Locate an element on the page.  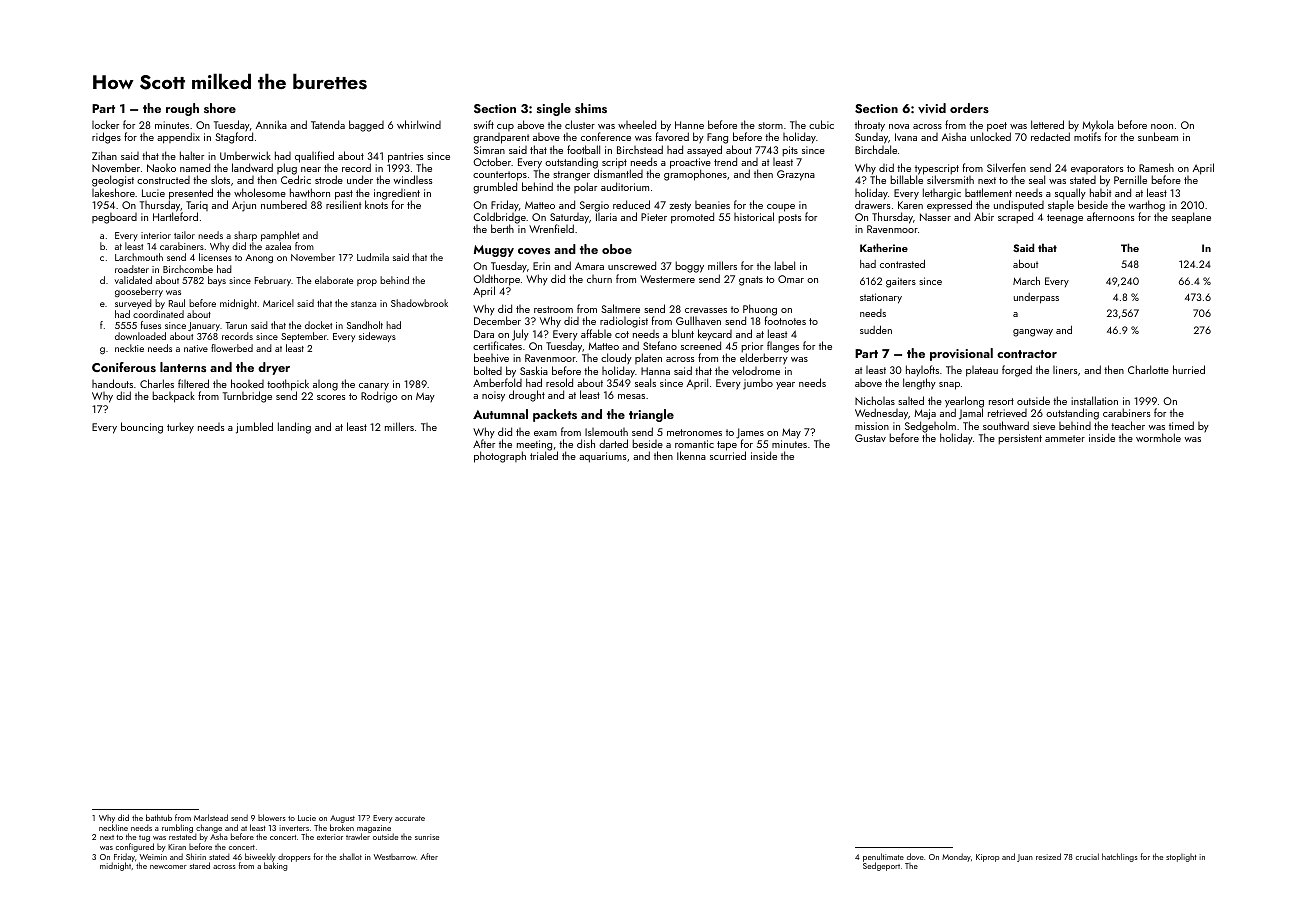
motifs is located at coordinates (1087, 137).
